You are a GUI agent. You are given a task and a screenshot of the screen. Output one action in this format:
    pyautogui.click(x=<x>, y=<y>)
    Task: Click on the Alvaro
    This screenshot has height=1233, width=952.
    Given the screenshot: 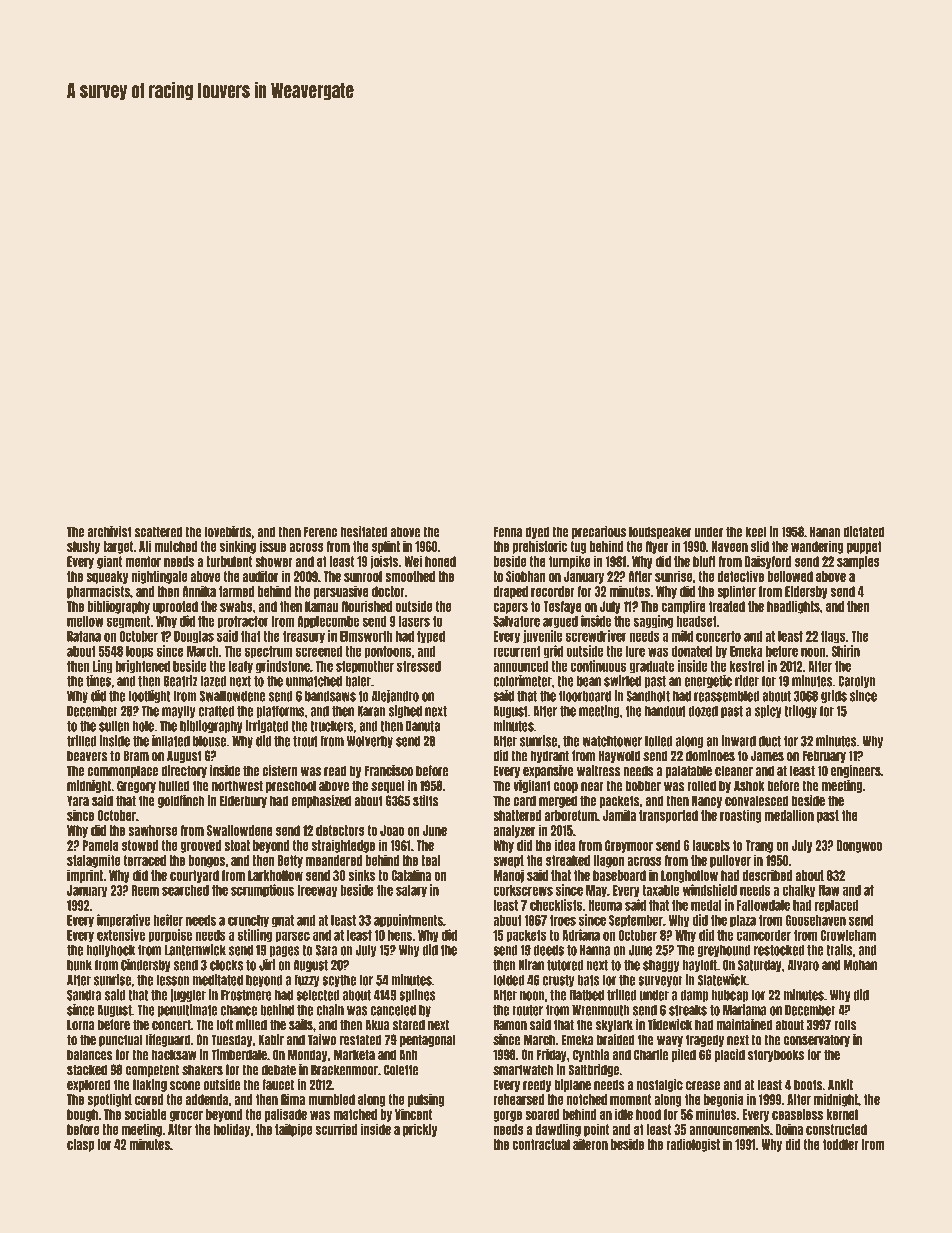 What is the action you would take?
    pyautogui.click(x=803, y=965)
